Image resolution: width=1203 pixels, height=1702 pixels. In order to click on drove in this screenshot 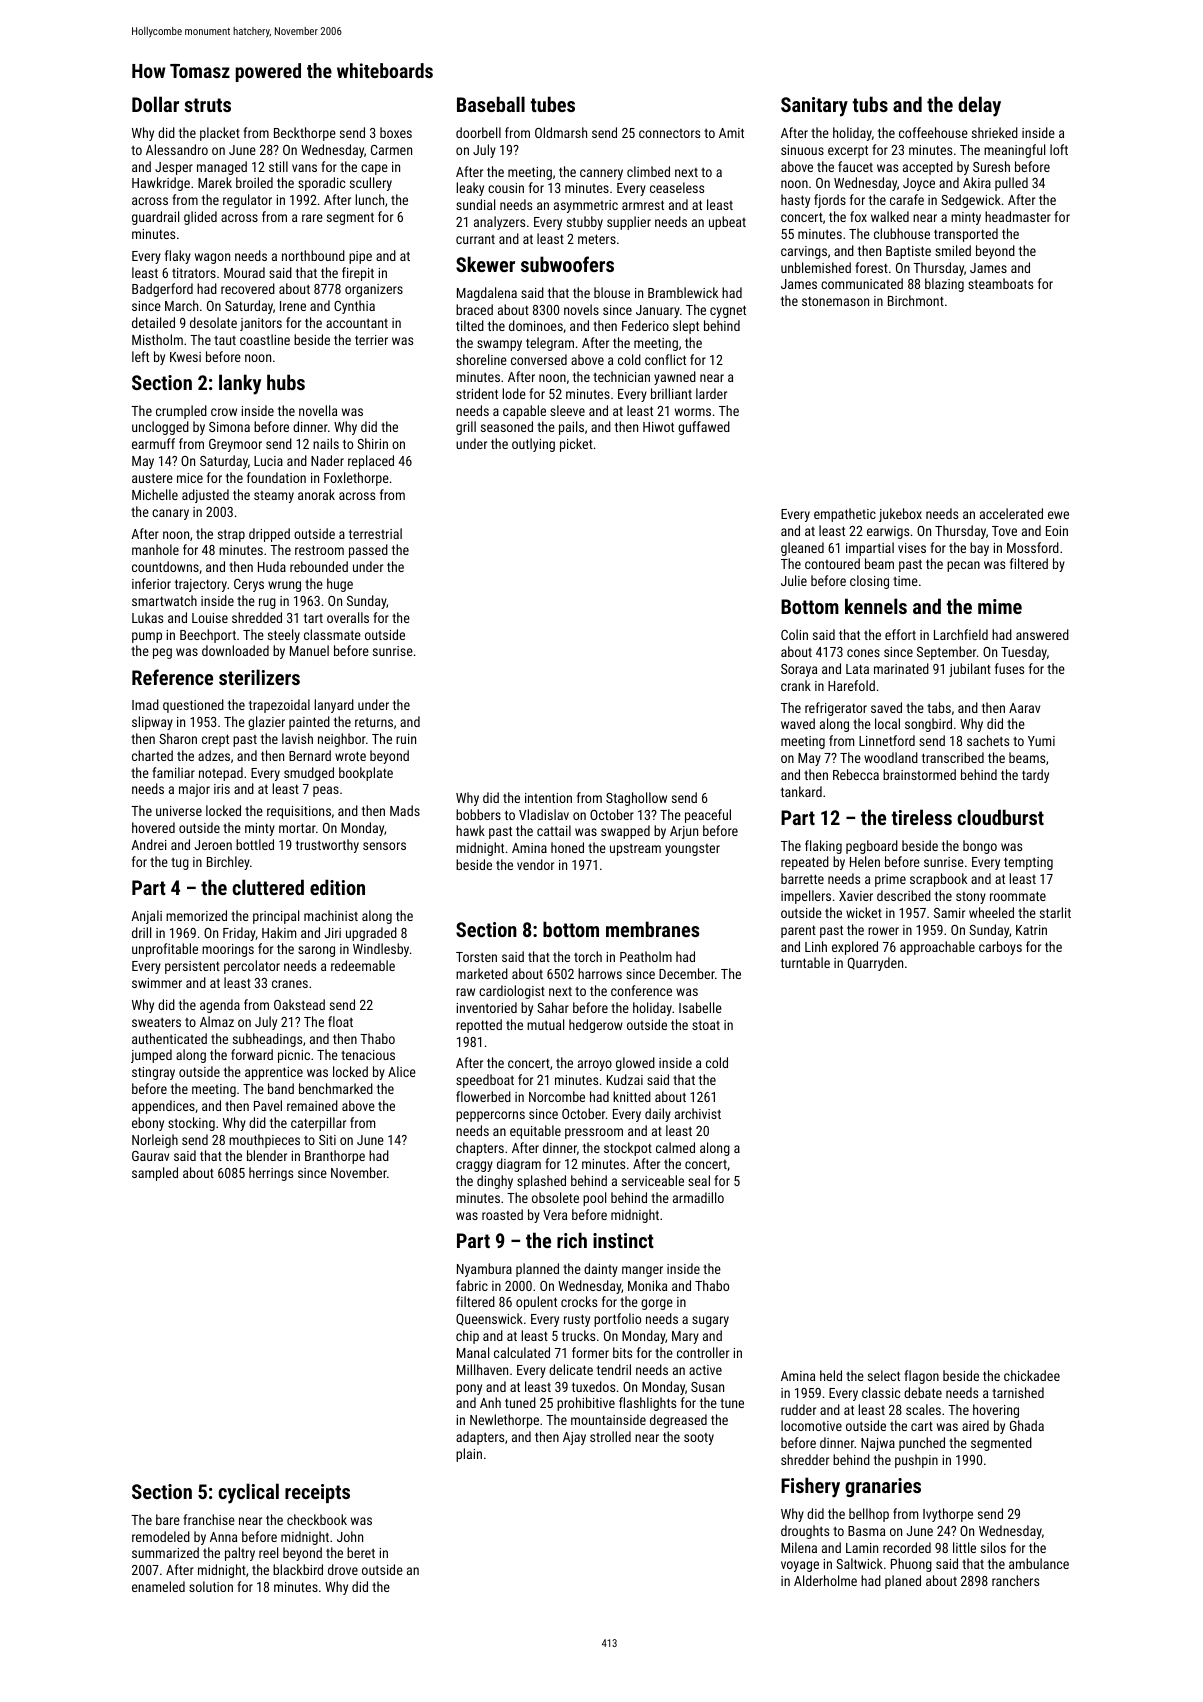, I will do `click(343, 1569)`.
